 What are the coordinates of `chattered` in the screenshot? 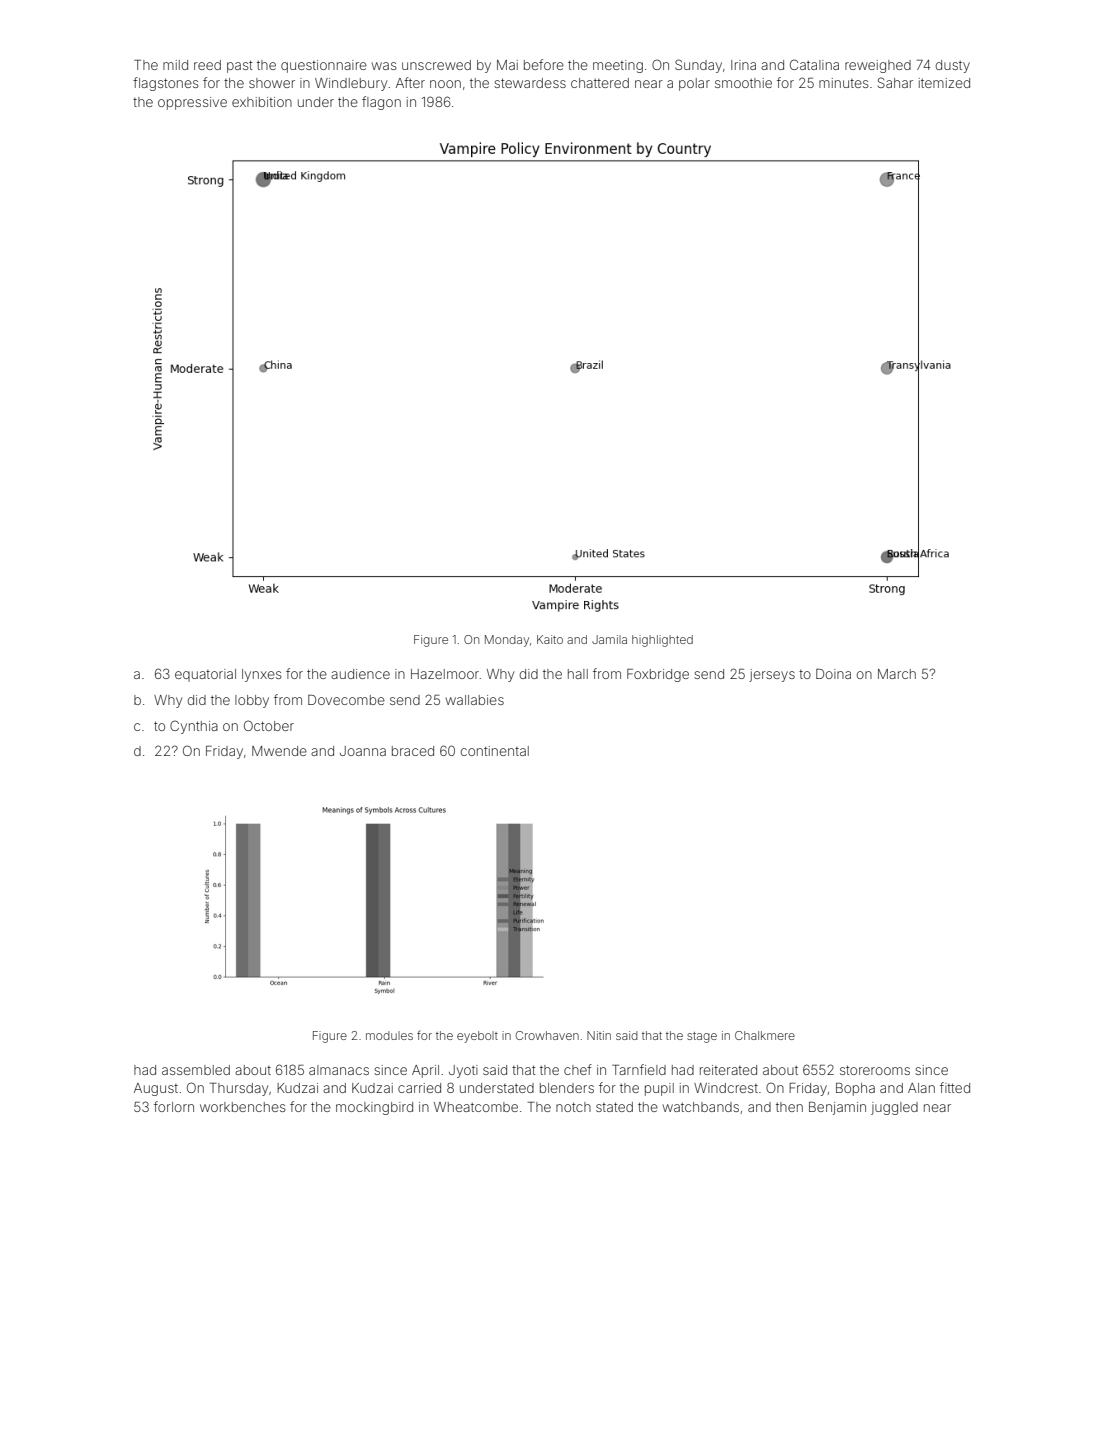 It's located at (600, 83).
